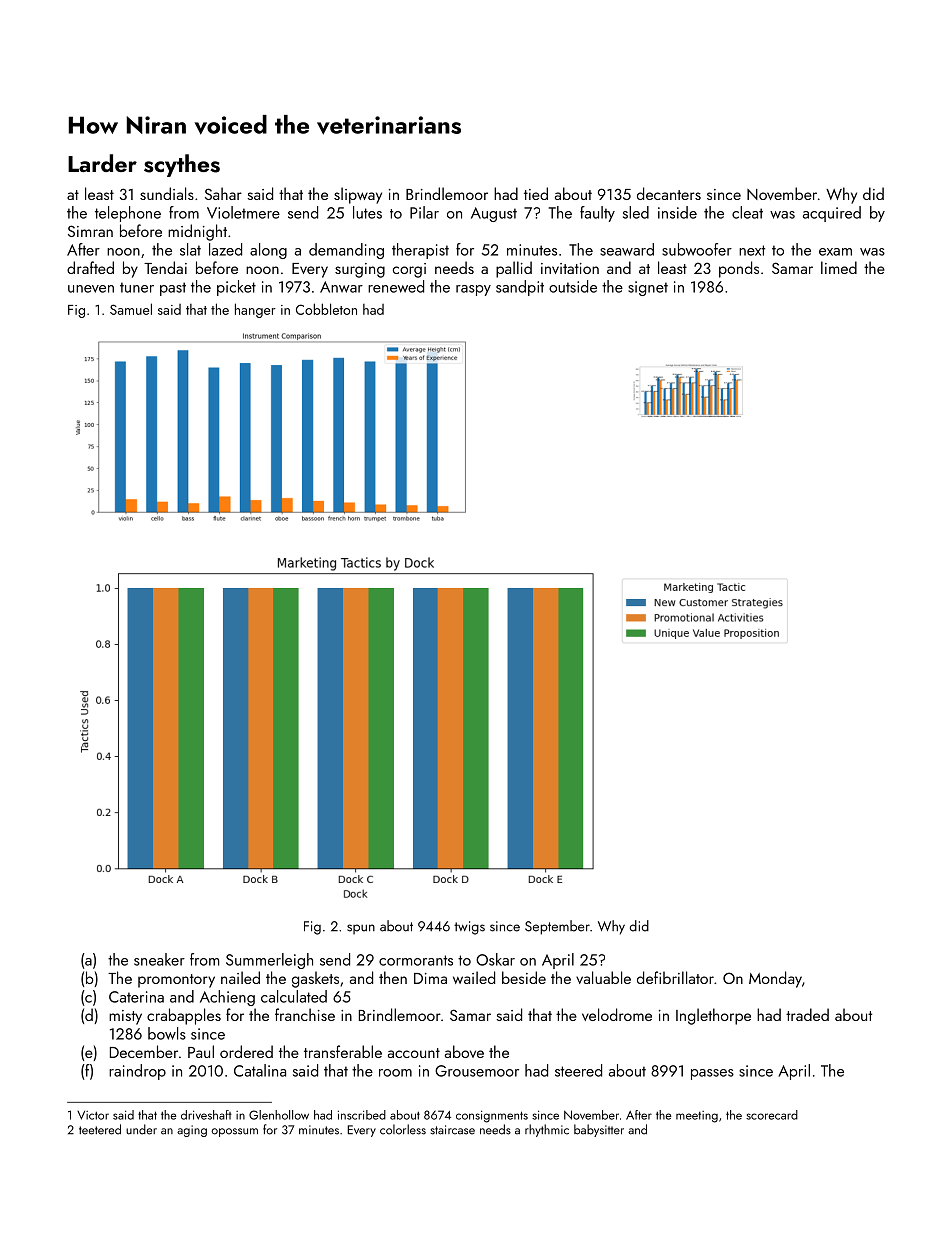  Describe the element at coordinates (102, 163) in the image. I see `Larder` at that location.
